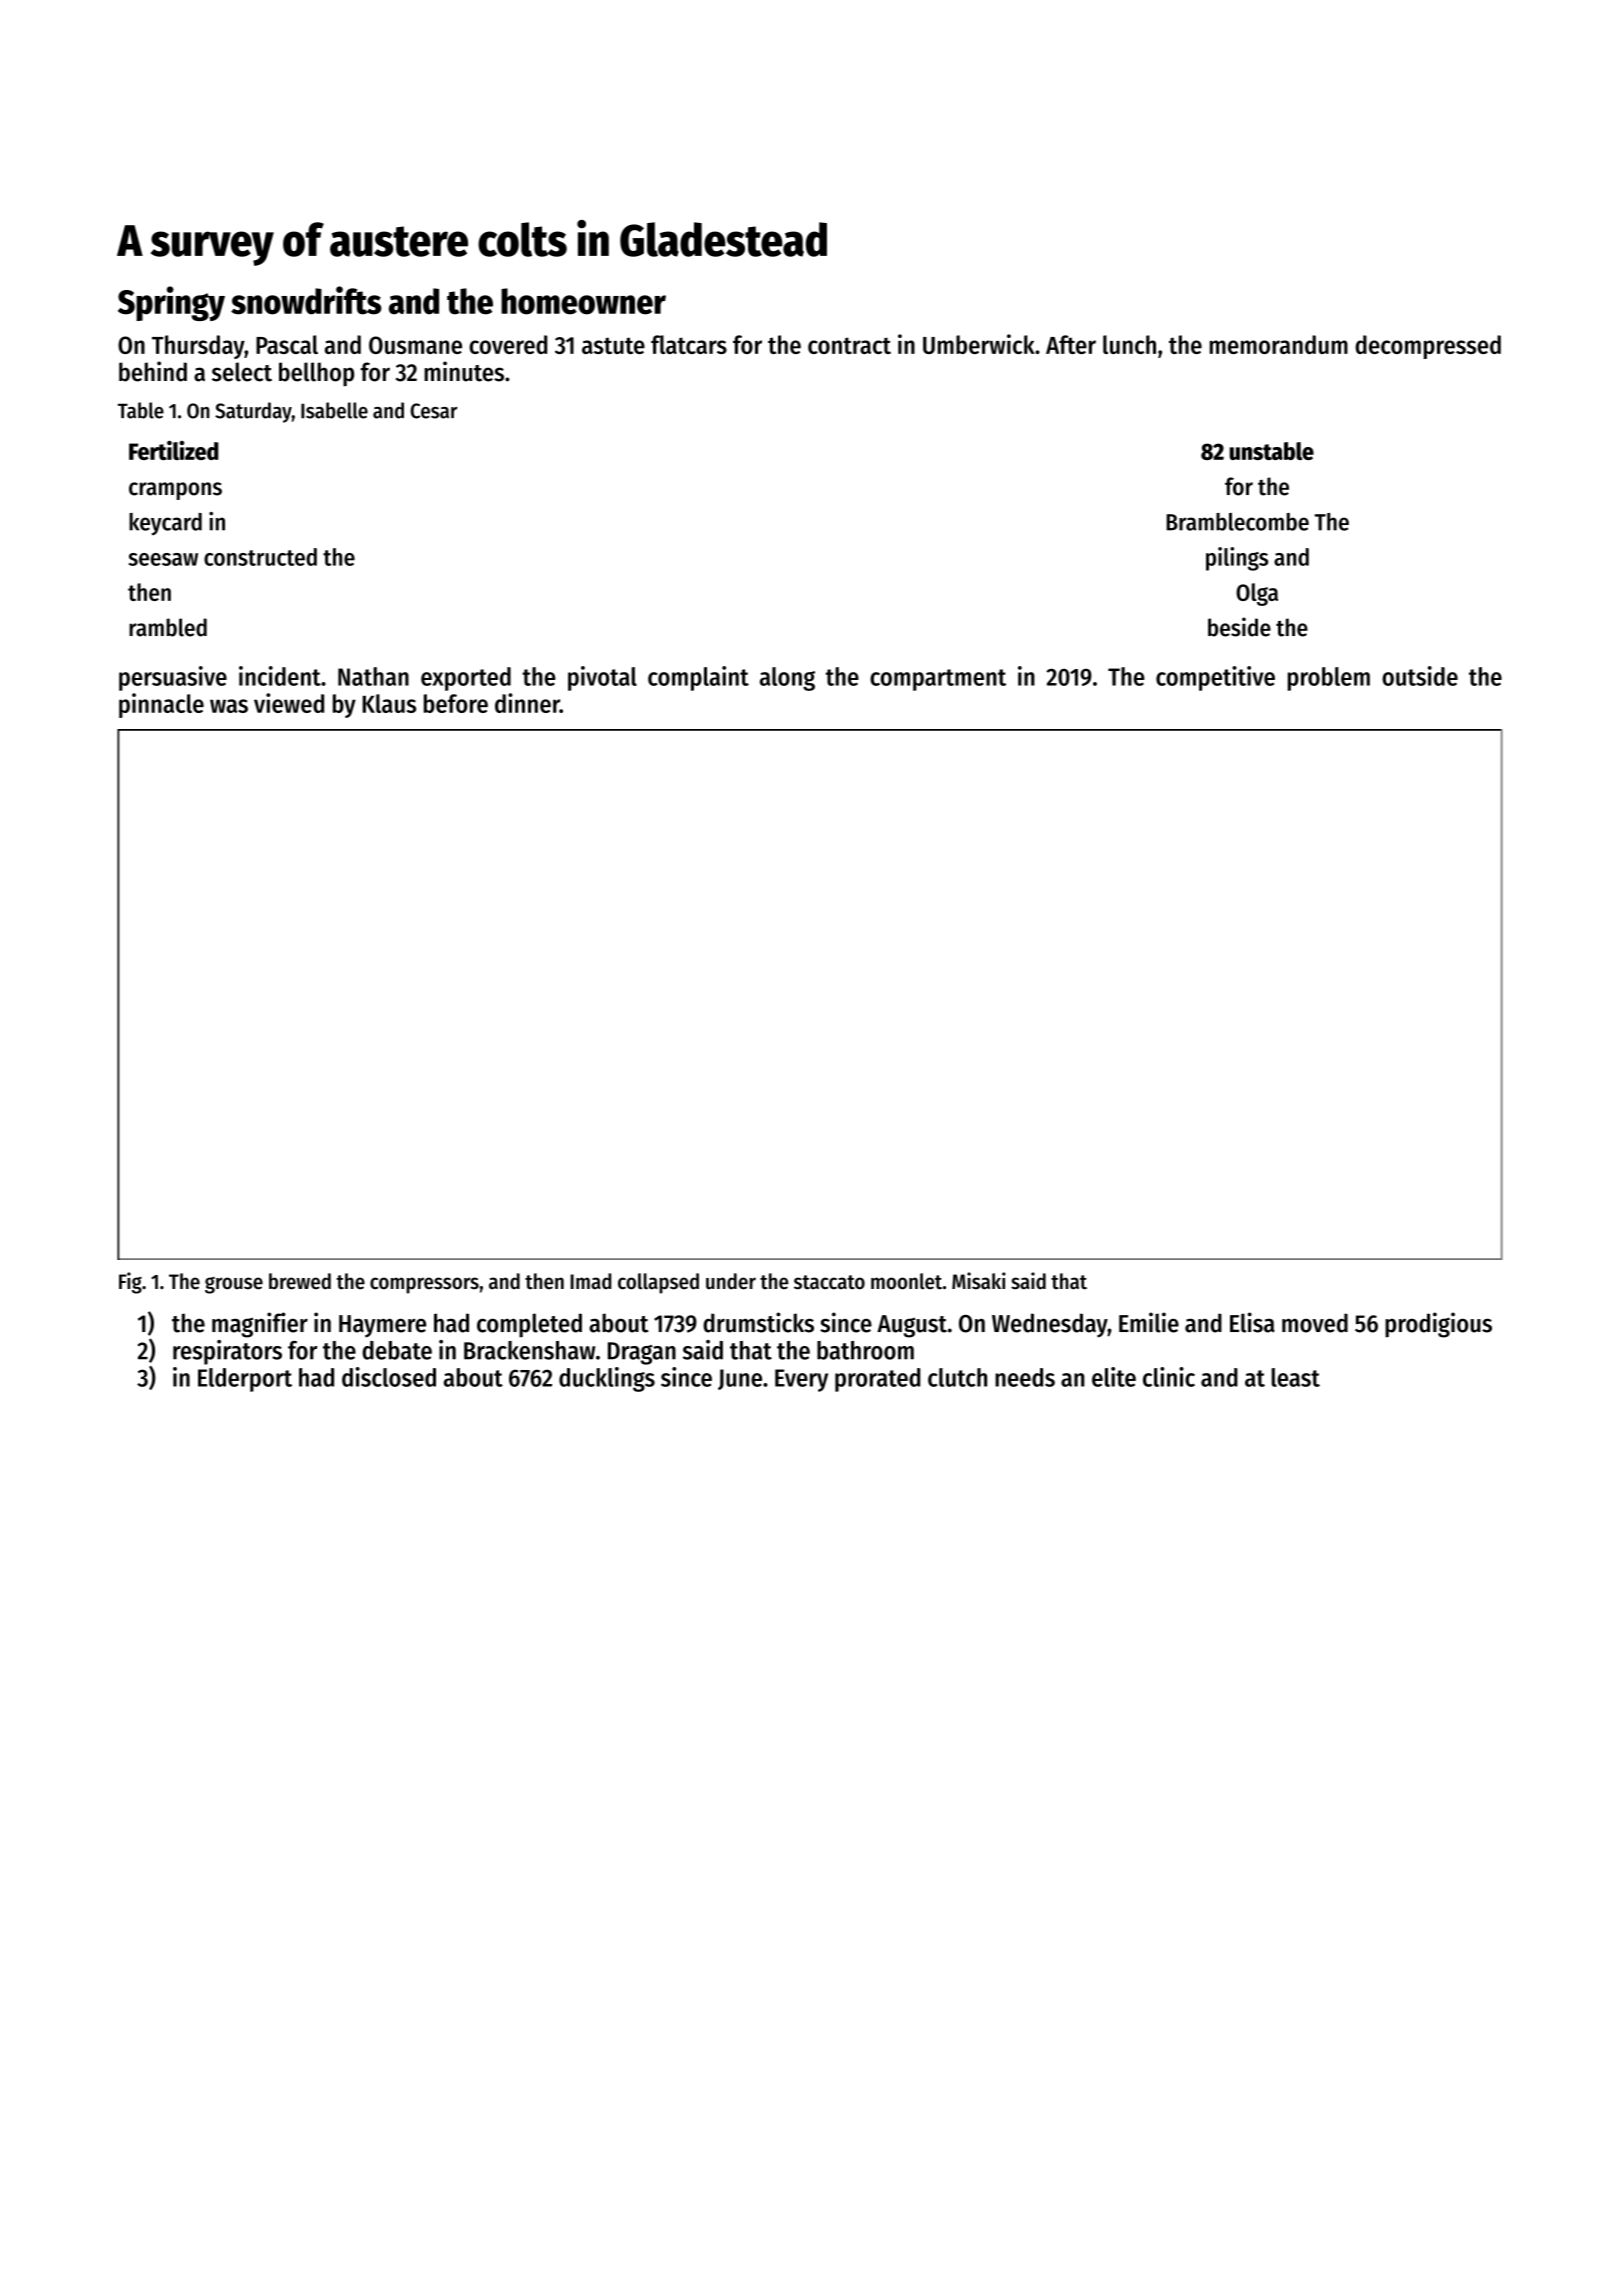 This image has width=1620, height=2292. Describe the element at coordinates (1428, 347) in the image. I see `decompressed` at that location.
